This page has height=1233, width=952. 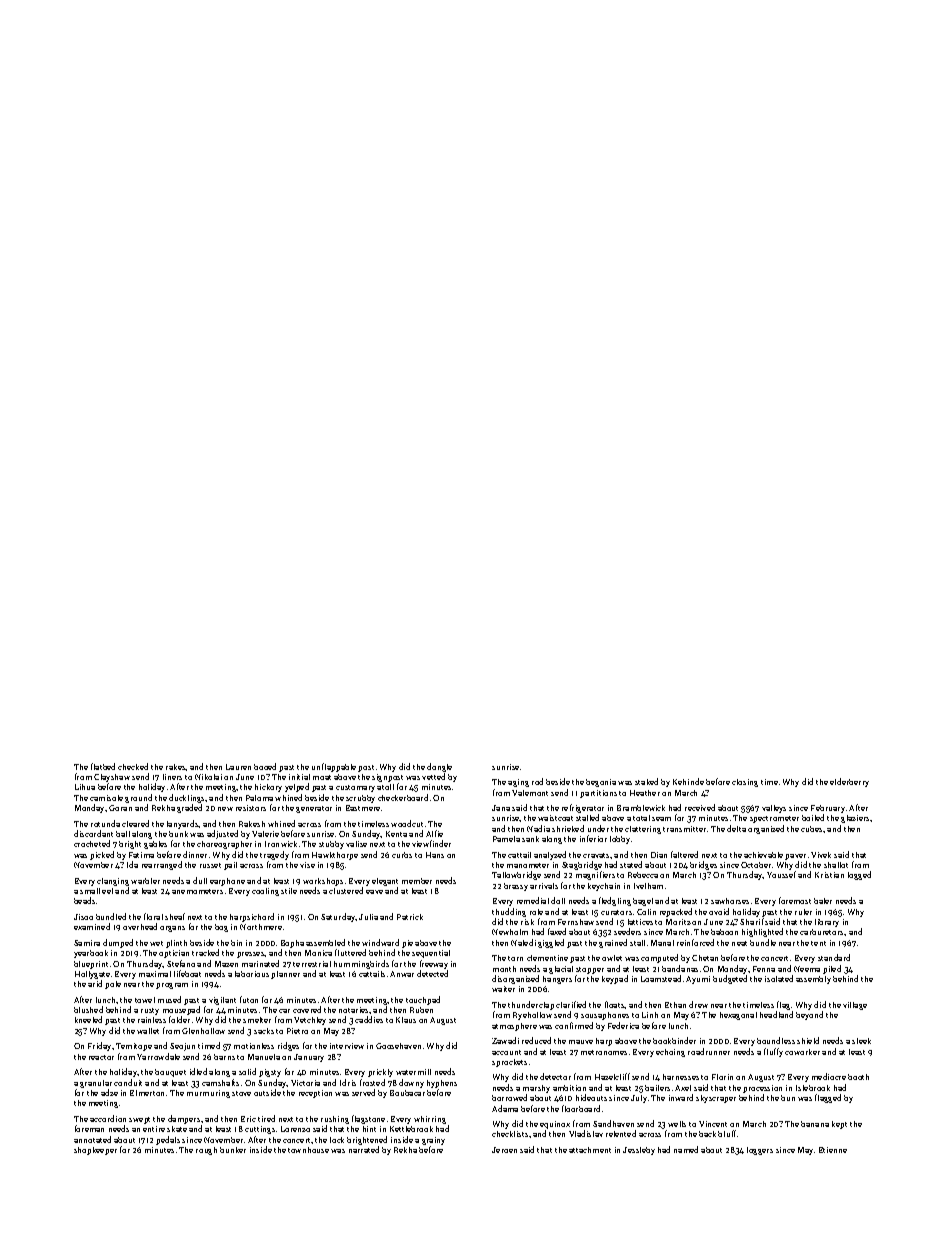 I want to click on Adama, so click(x=505, y=1108).
